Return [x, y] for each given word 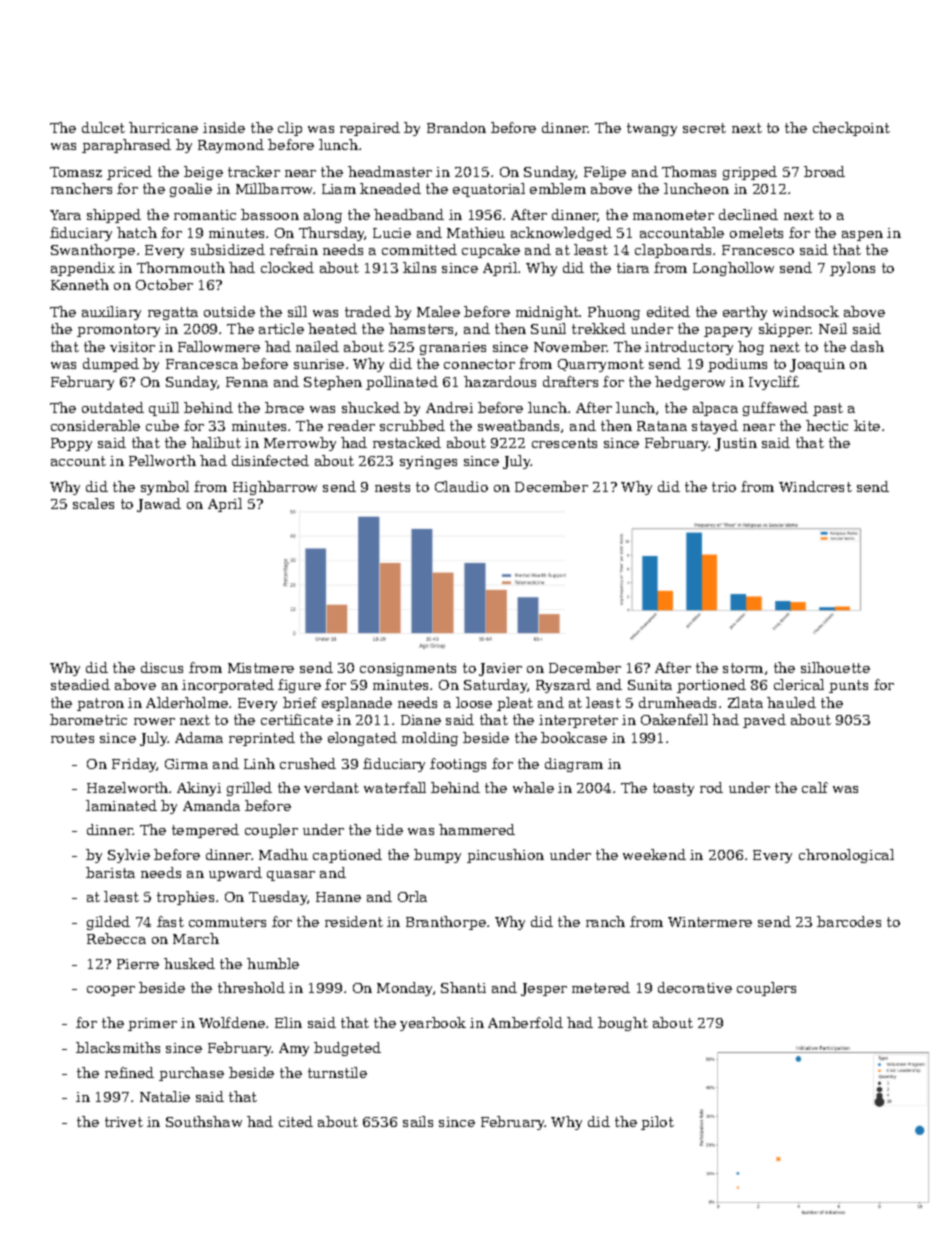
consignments [408, 669]
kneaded [390, 188]
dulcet [103, 127]
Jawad [159, 505]
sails [418, 1121]
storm [743, 668]
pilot [657, 1123]
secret [704, 128]
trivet [124, 1122]
